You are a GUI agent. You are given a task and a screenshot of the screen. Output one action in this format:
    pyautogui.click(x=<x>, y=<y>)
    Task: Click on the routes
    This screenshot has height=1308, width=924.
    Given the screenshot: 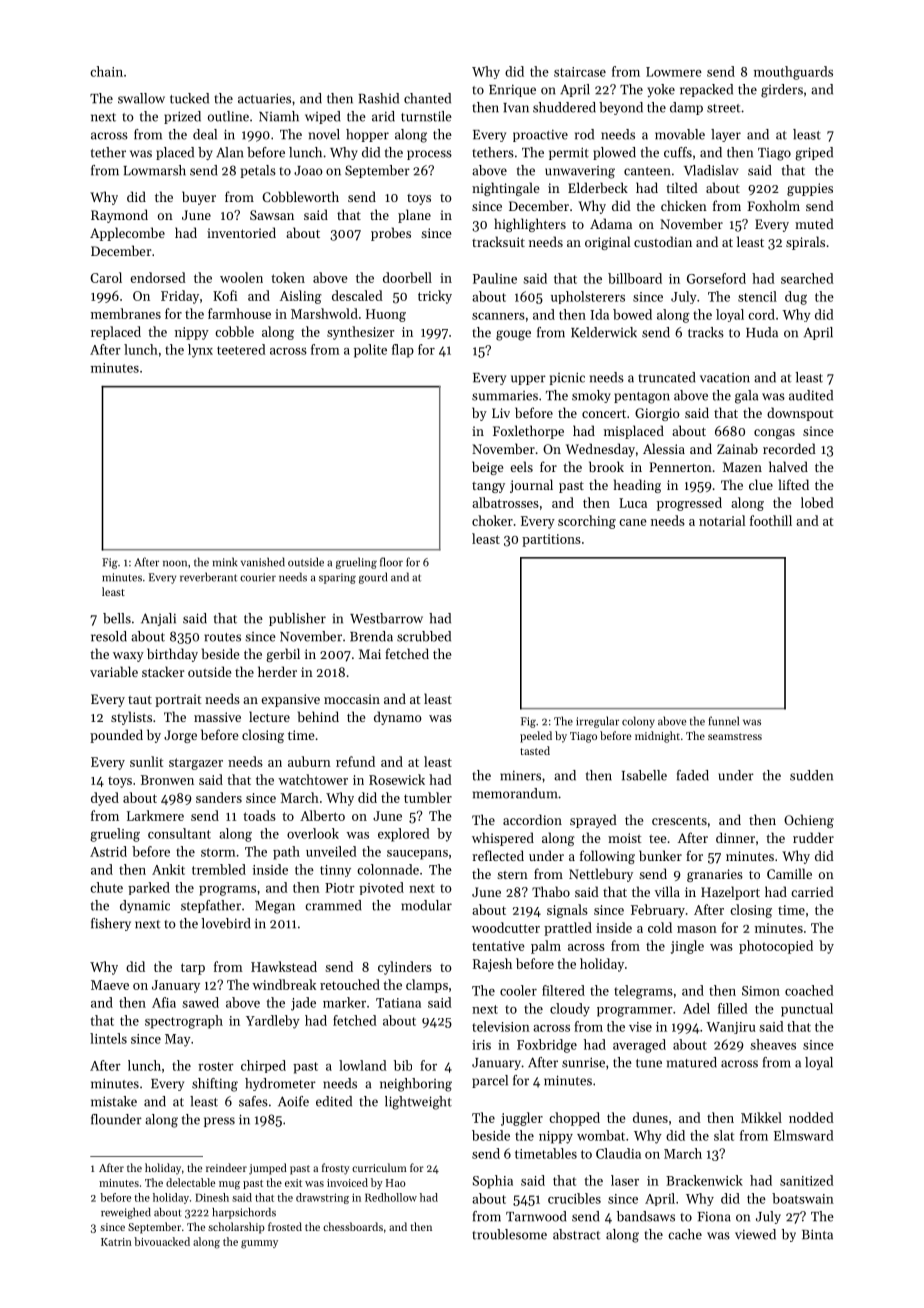 What is the action you would take?
    pyautogui.click(x=222, y=637)
